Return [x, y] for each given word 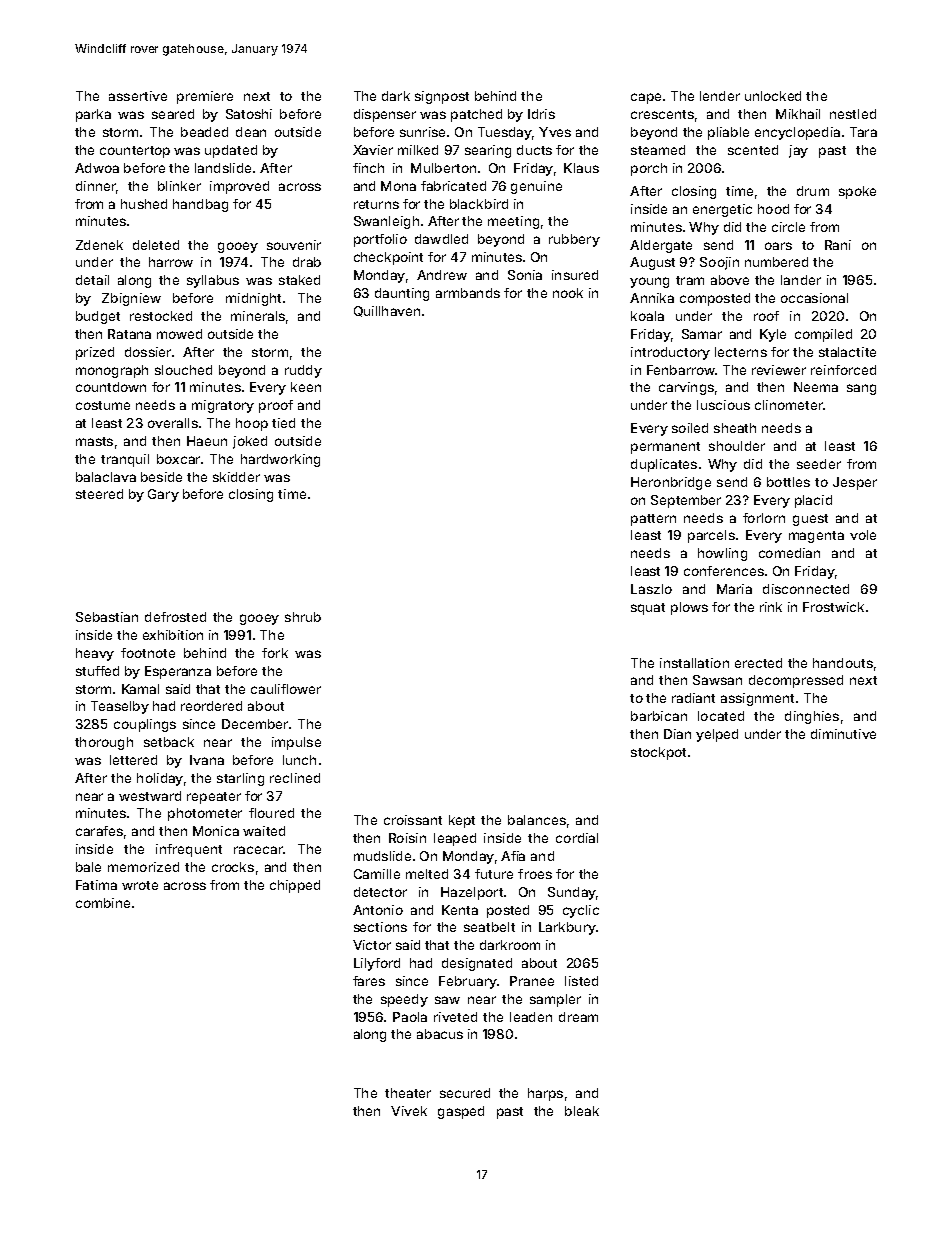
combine [103, 903]
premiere [205, 97]
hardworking [280, 460]
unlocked [773, 96]
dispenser [385, 115]
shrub [303, 617]
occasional [814, 298]
